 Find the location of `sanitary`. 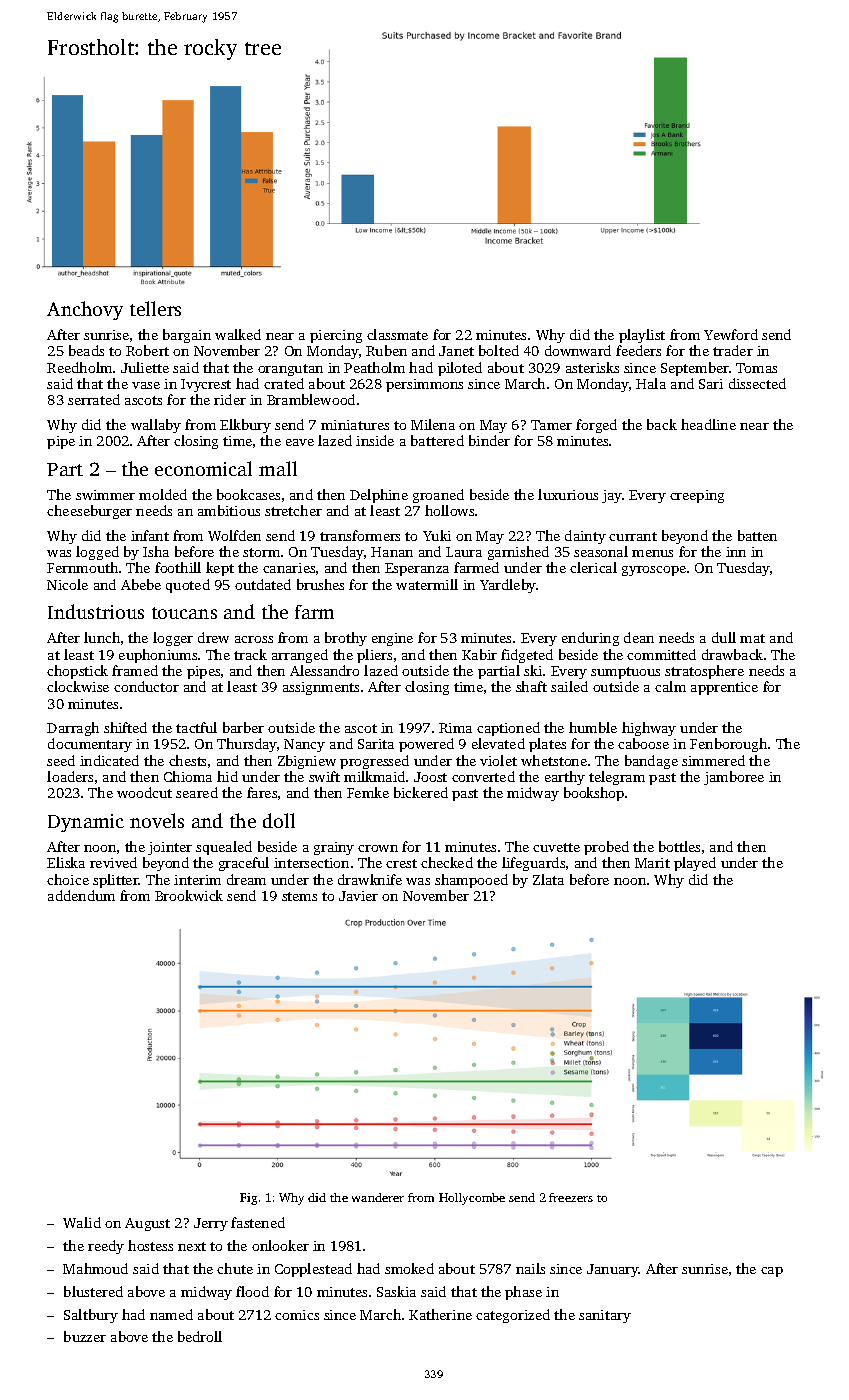

sanitary is located at coordinates (605, 1316).
